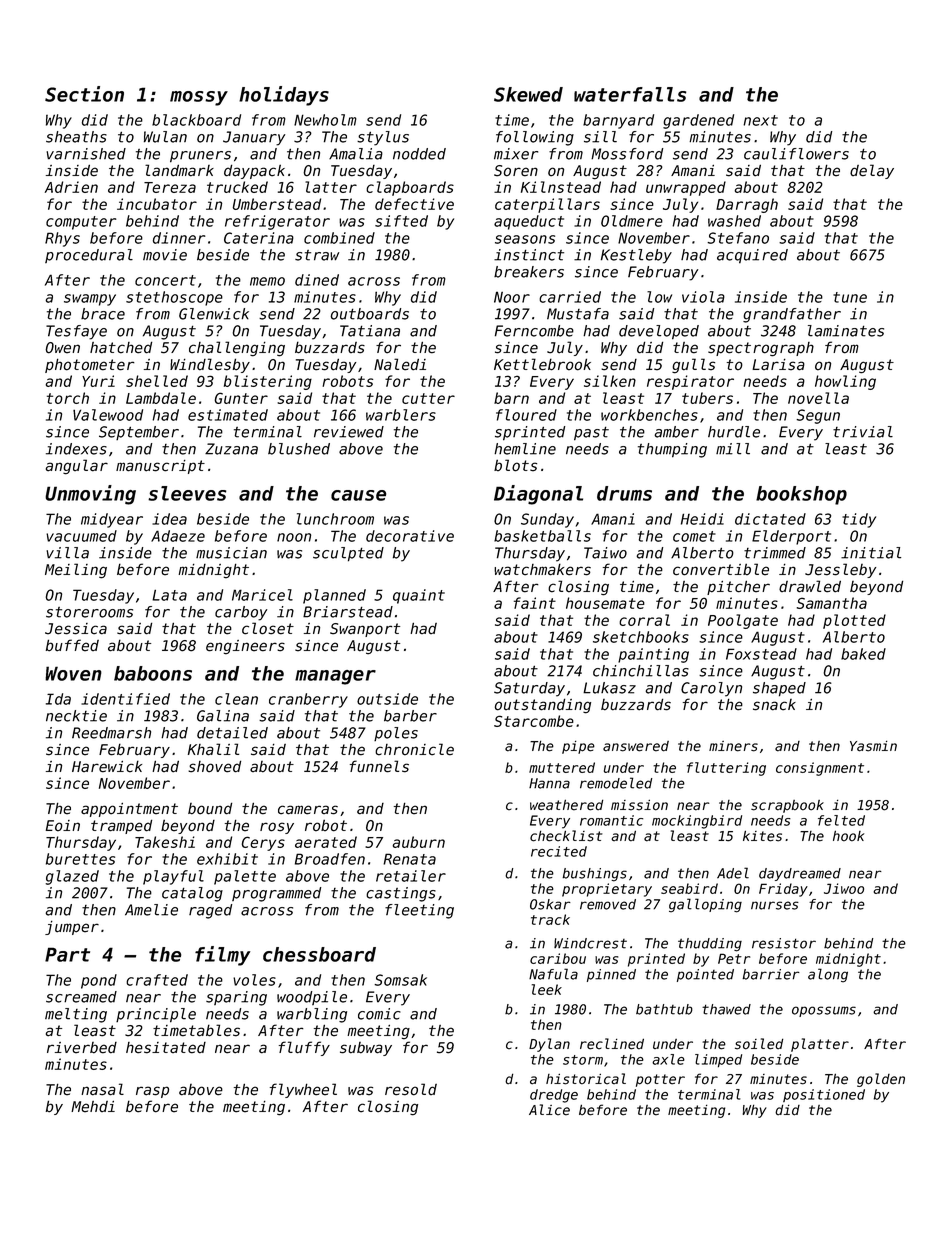 The height and width of the image is (1233, 952). What do you see at coordinates (600, 137) in the image?
I see `sill` at bounding box center [600, 137].
